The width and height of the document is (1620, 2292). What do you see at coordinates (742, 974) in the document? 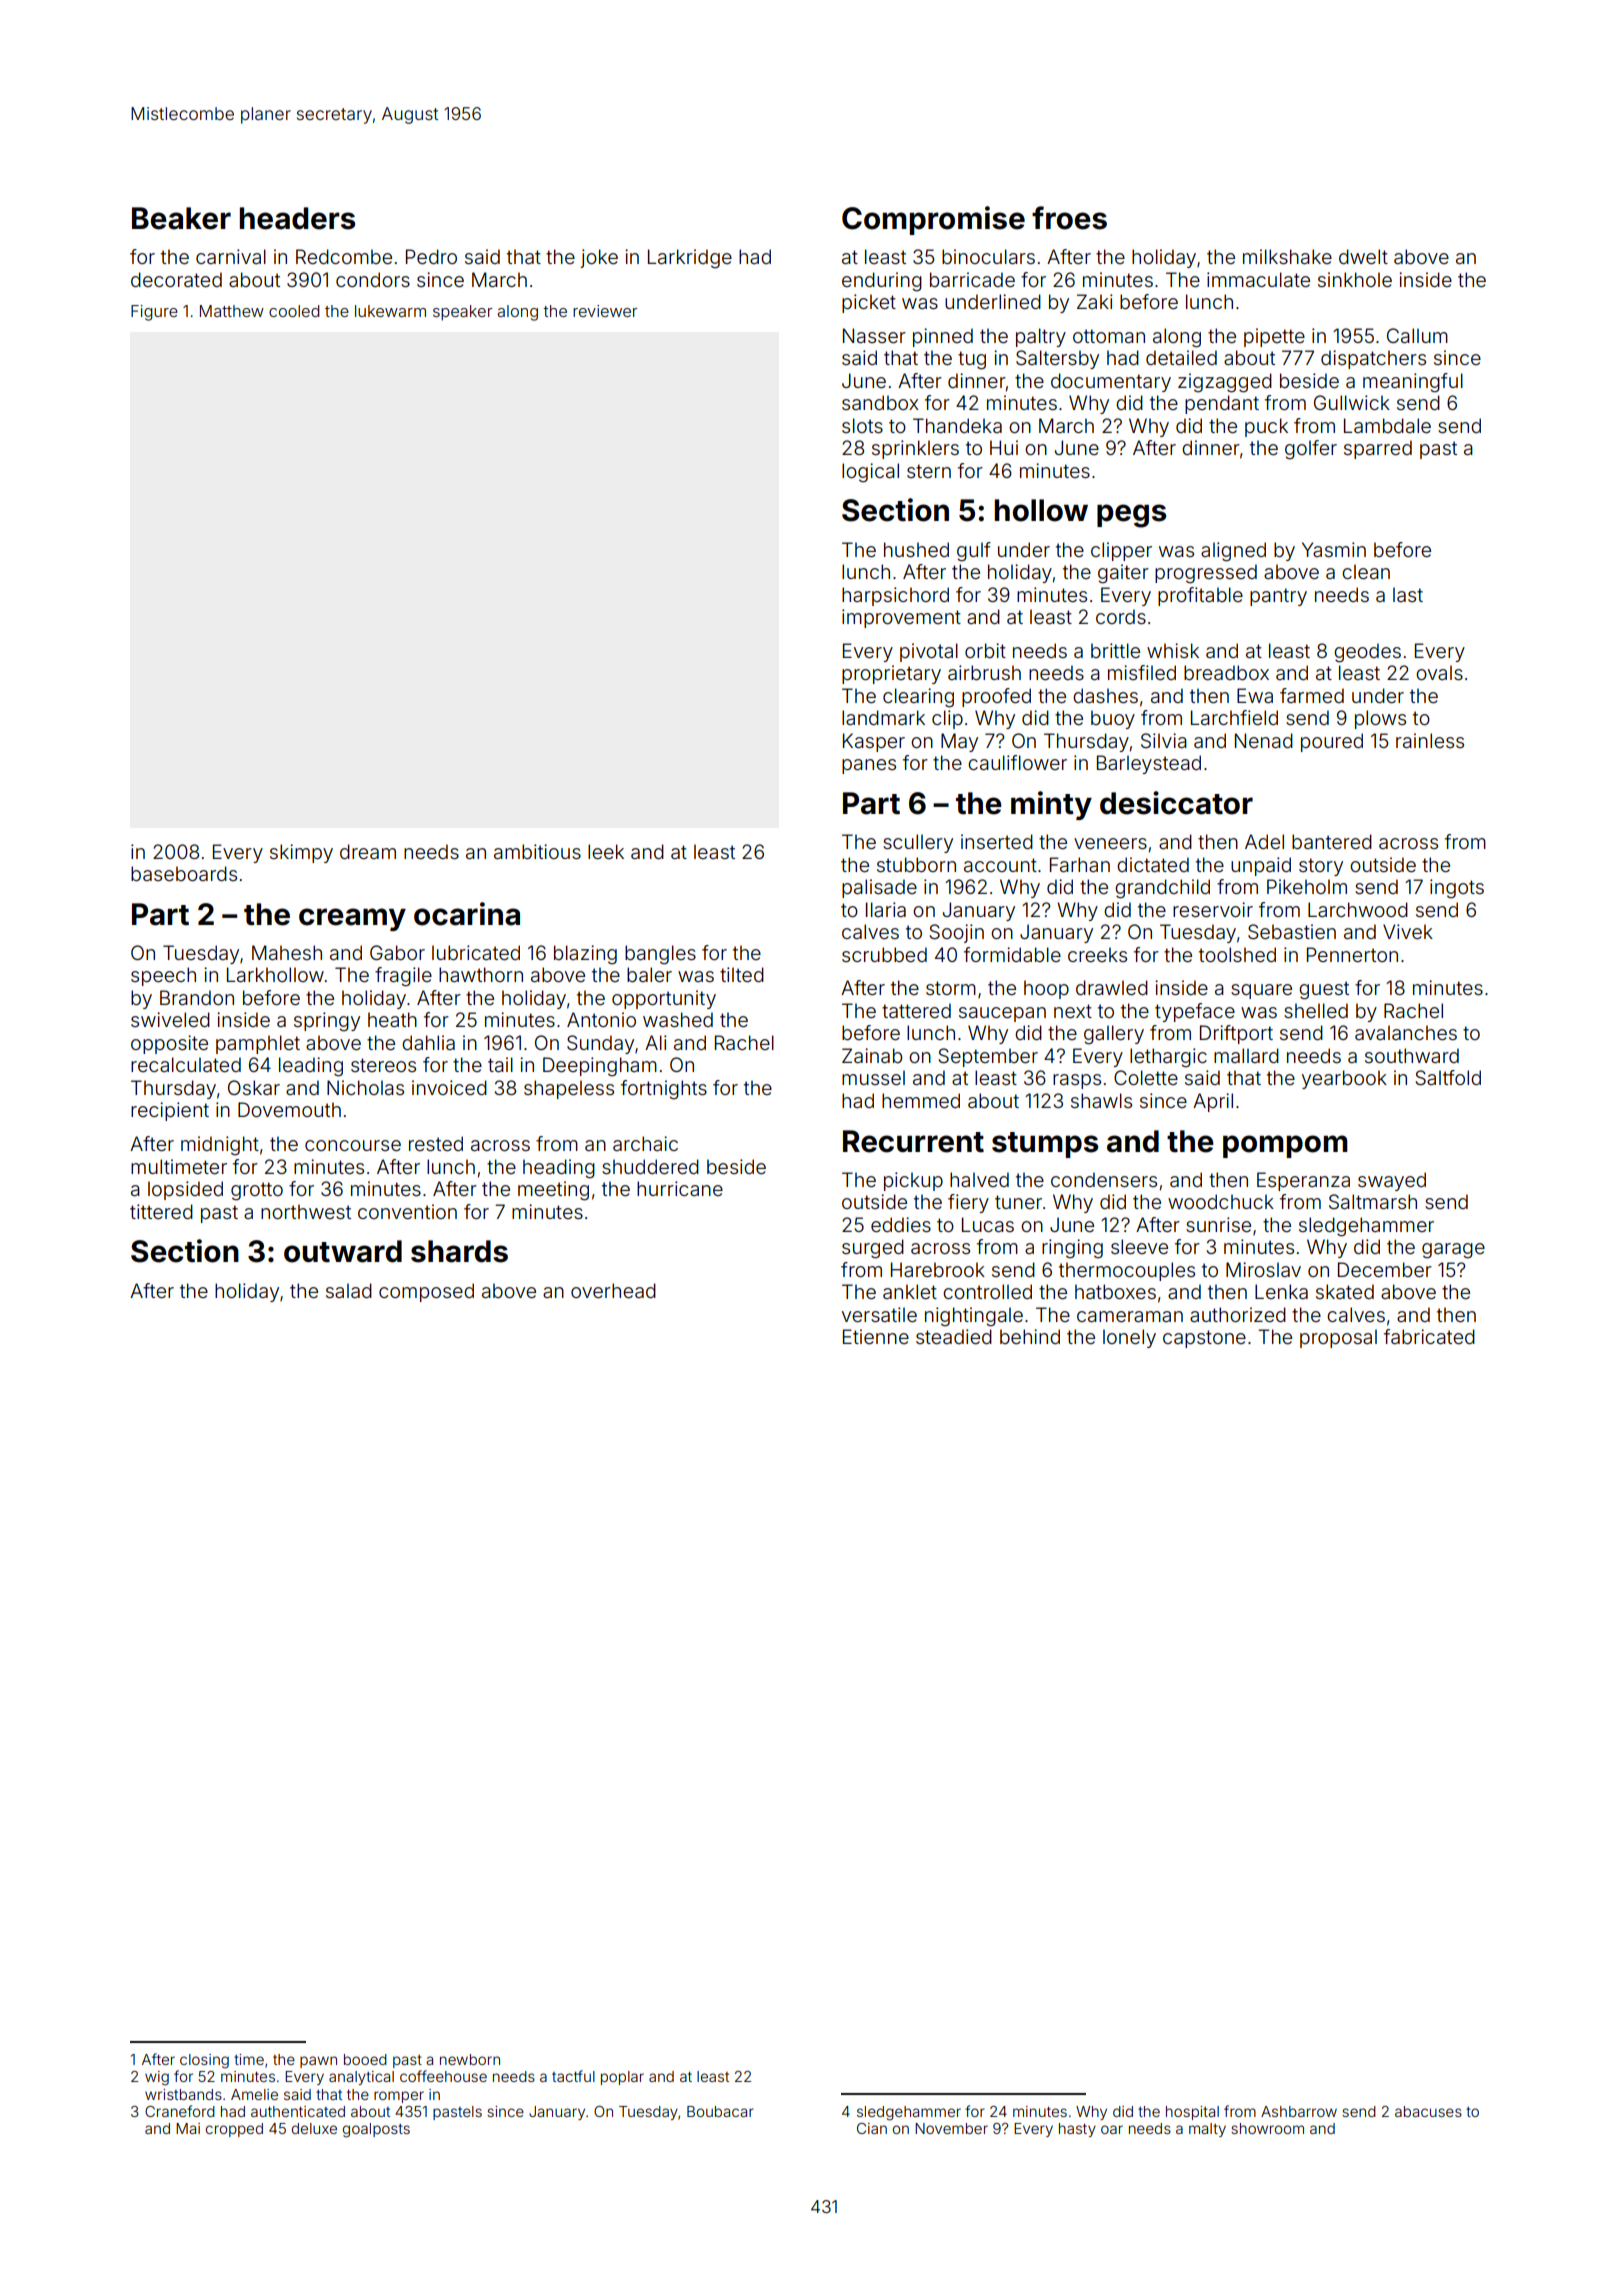
I see `tilted` at bounding box center [742, 974].
